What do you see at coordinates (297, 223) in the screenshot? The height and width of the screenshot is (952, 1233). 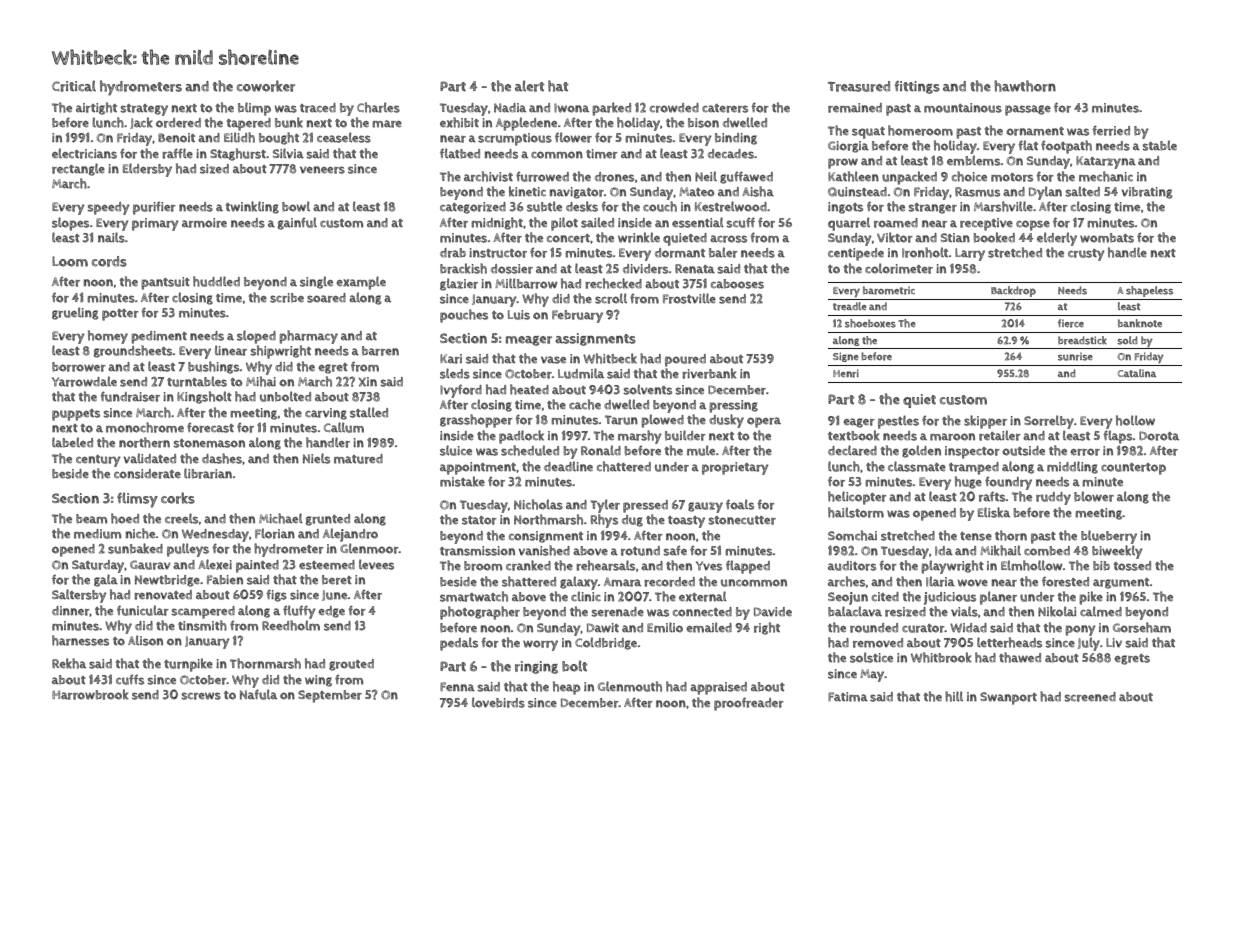 I see `gainful` at bounding box center [297, 223].
